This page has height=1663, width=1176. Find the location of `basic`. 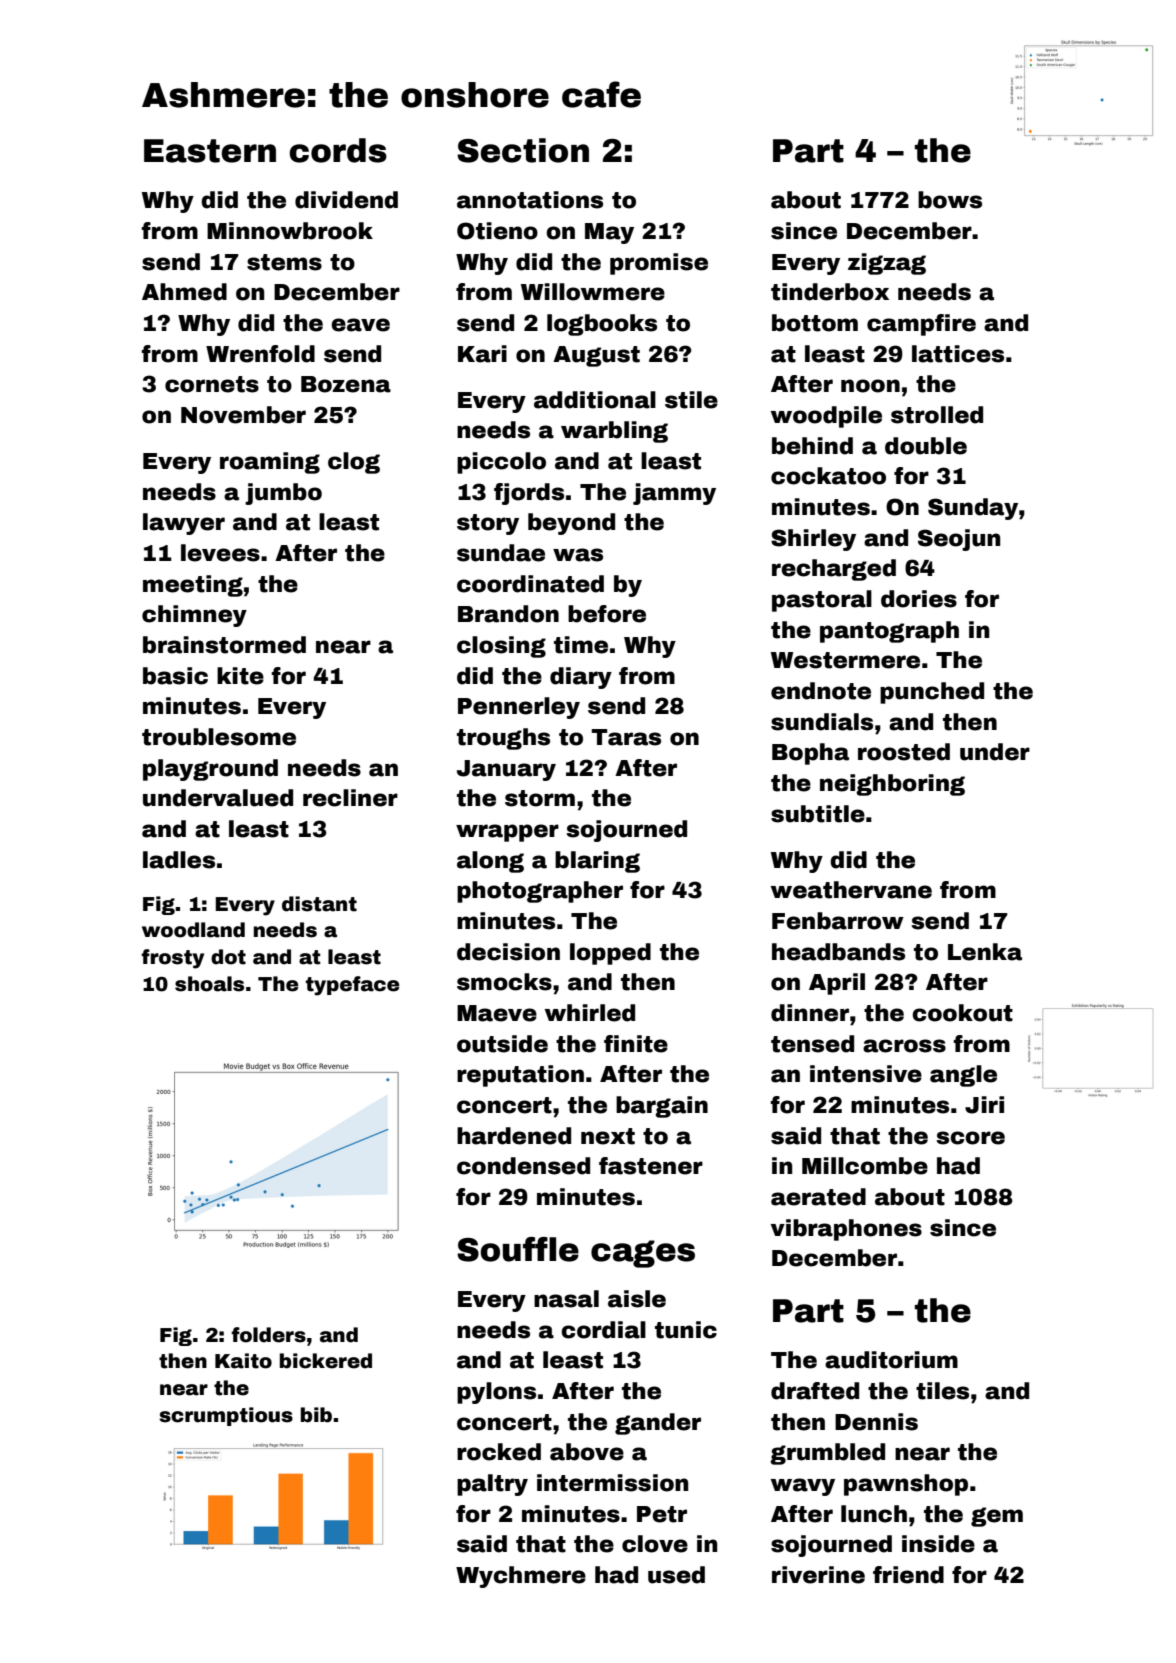

basic is located at coordinates (175, 676).
